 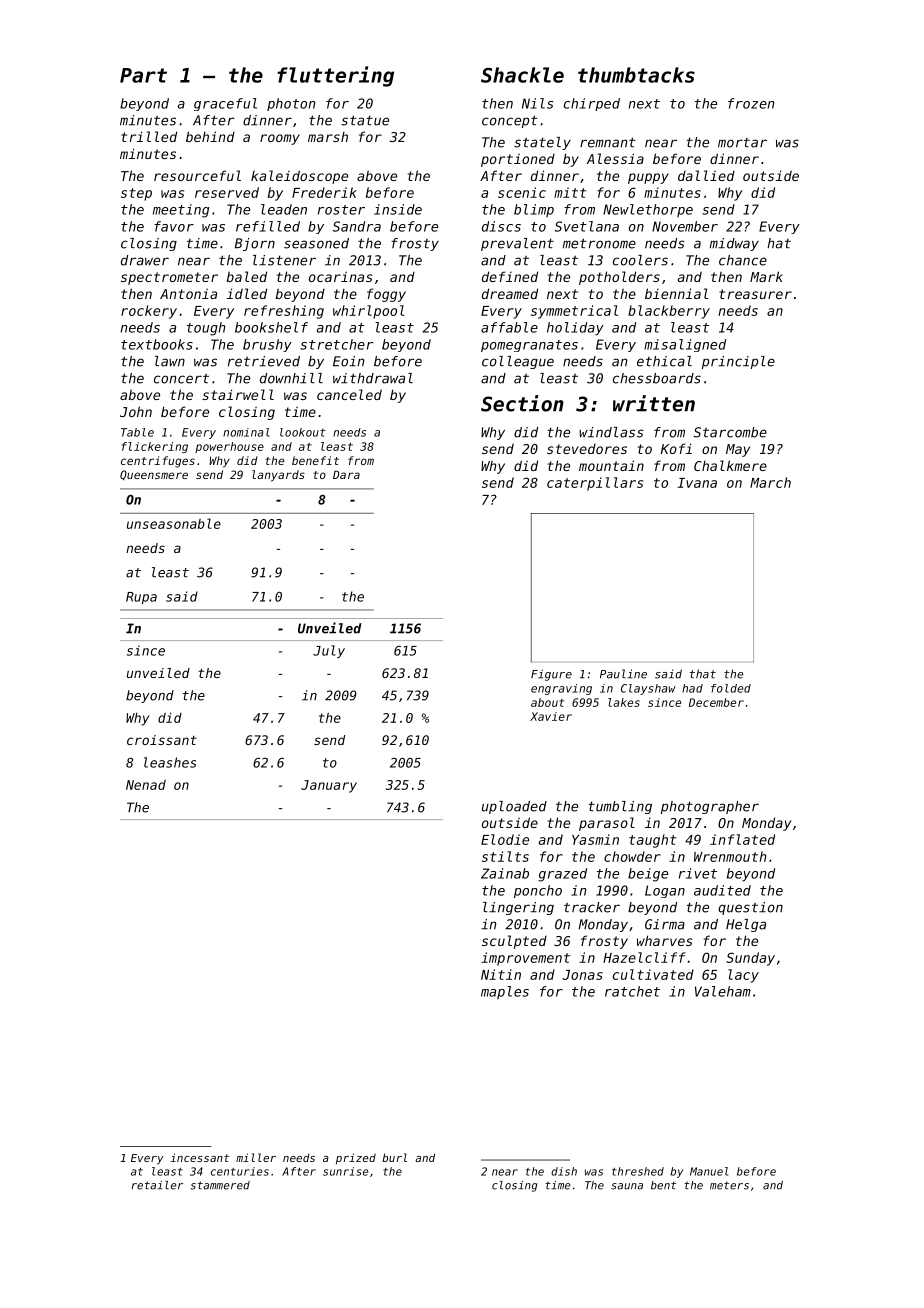 I want to click on stammered, so click(x=220, y=1185).
